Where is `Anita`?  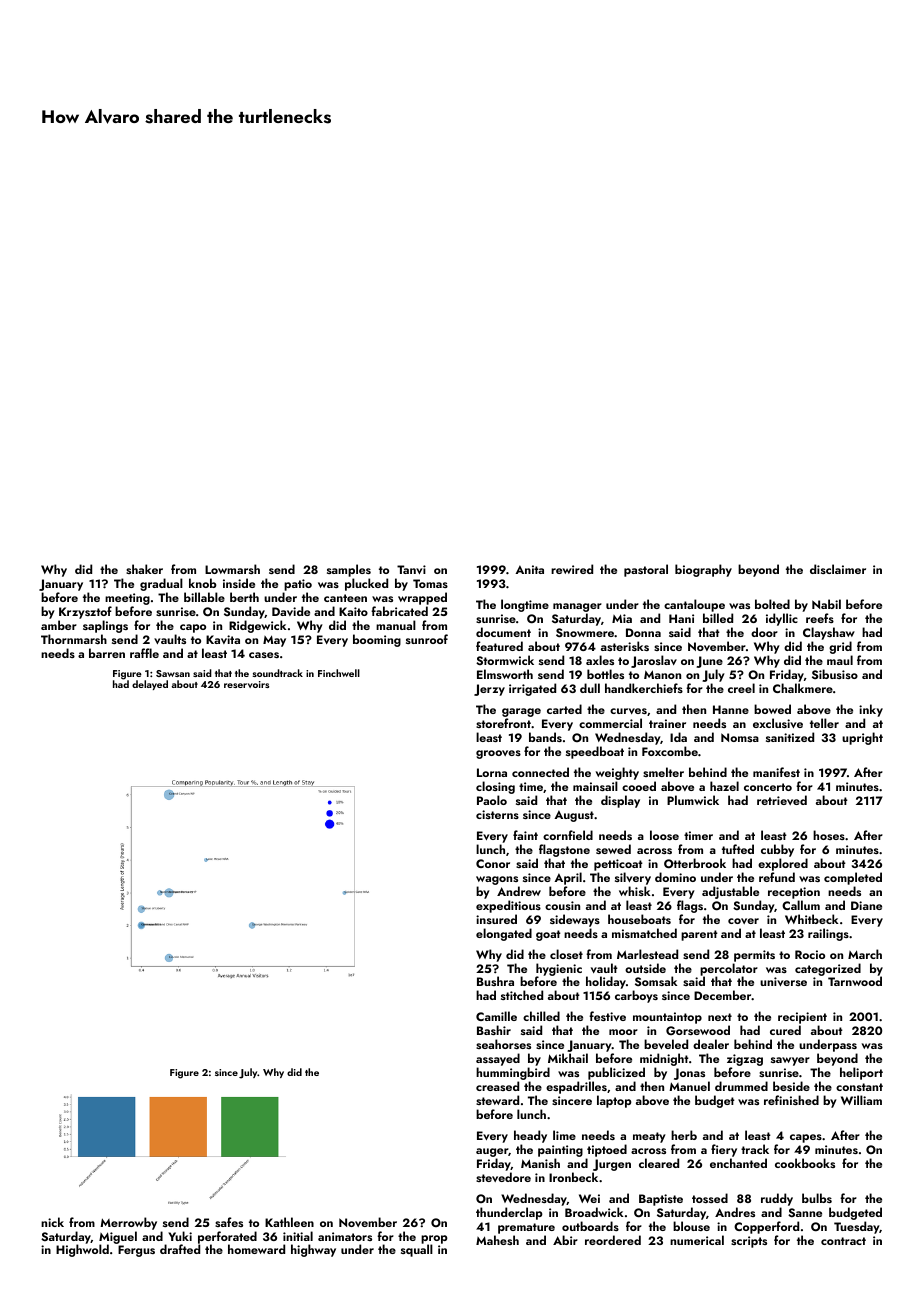
Anita is located at coordinates (529, 569).
